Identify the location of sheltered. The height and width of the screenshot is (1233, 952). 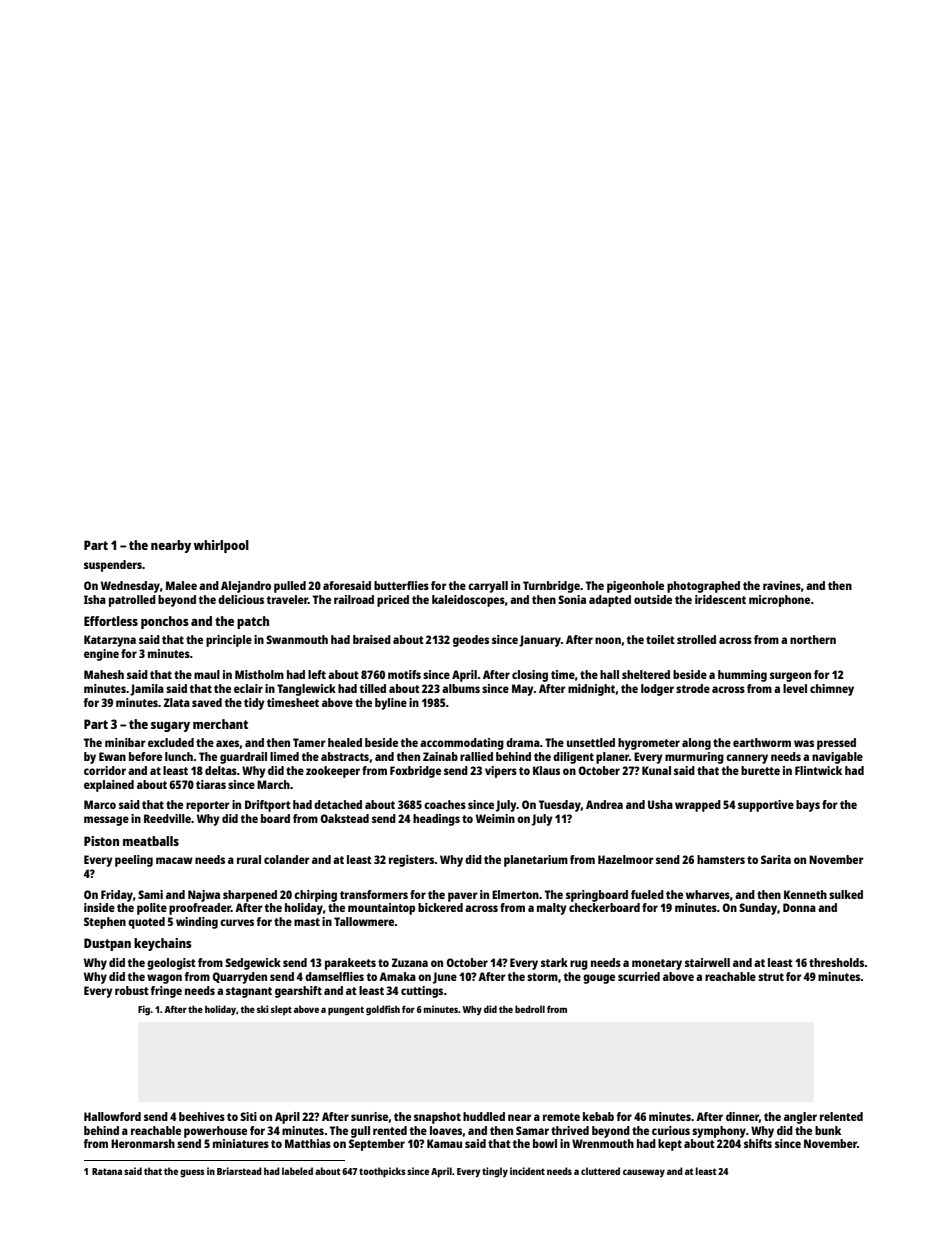
(646, 674).
